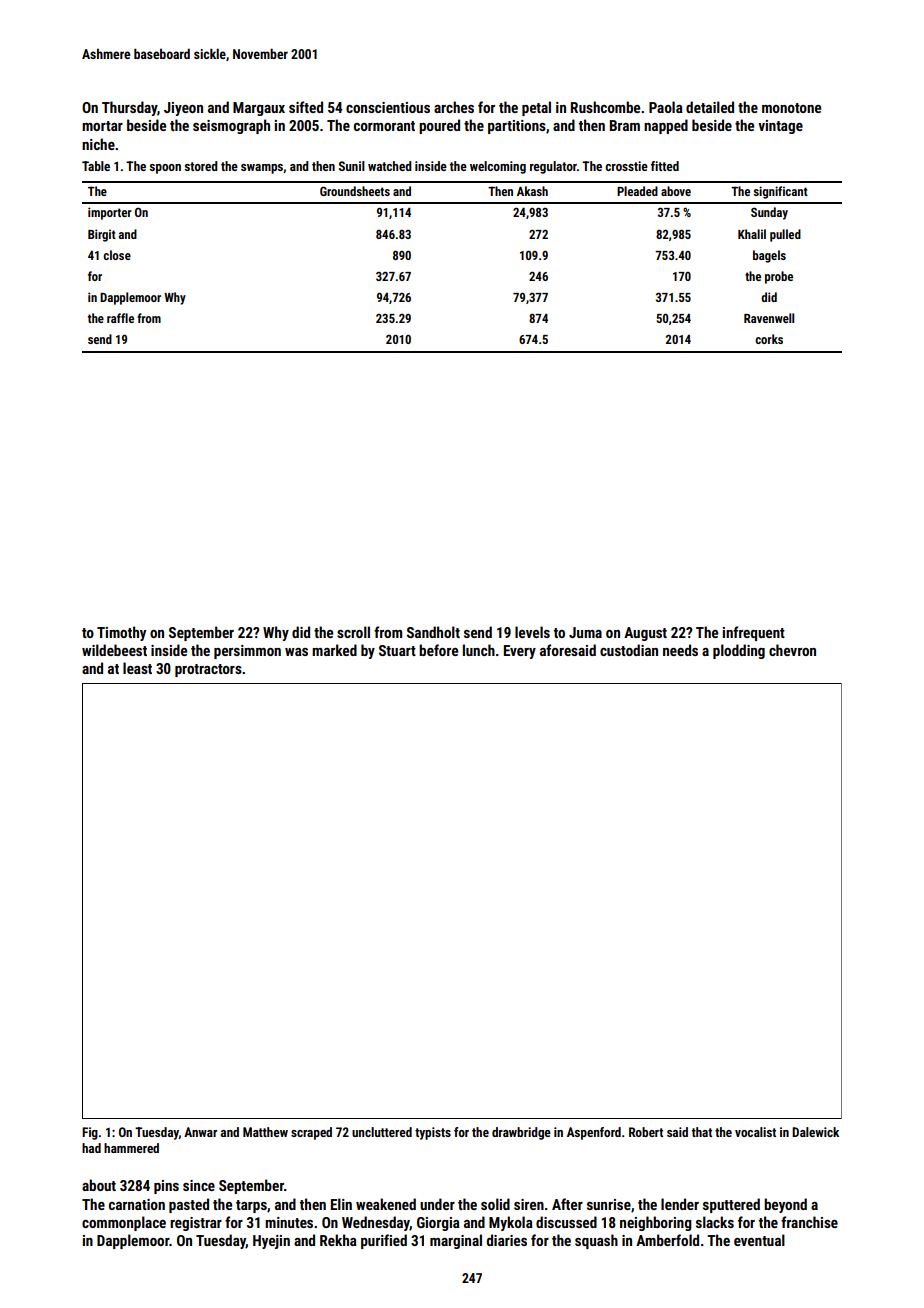 This page has height=1308, width=924. I want to click on Matthew, so click(265, 1132).
